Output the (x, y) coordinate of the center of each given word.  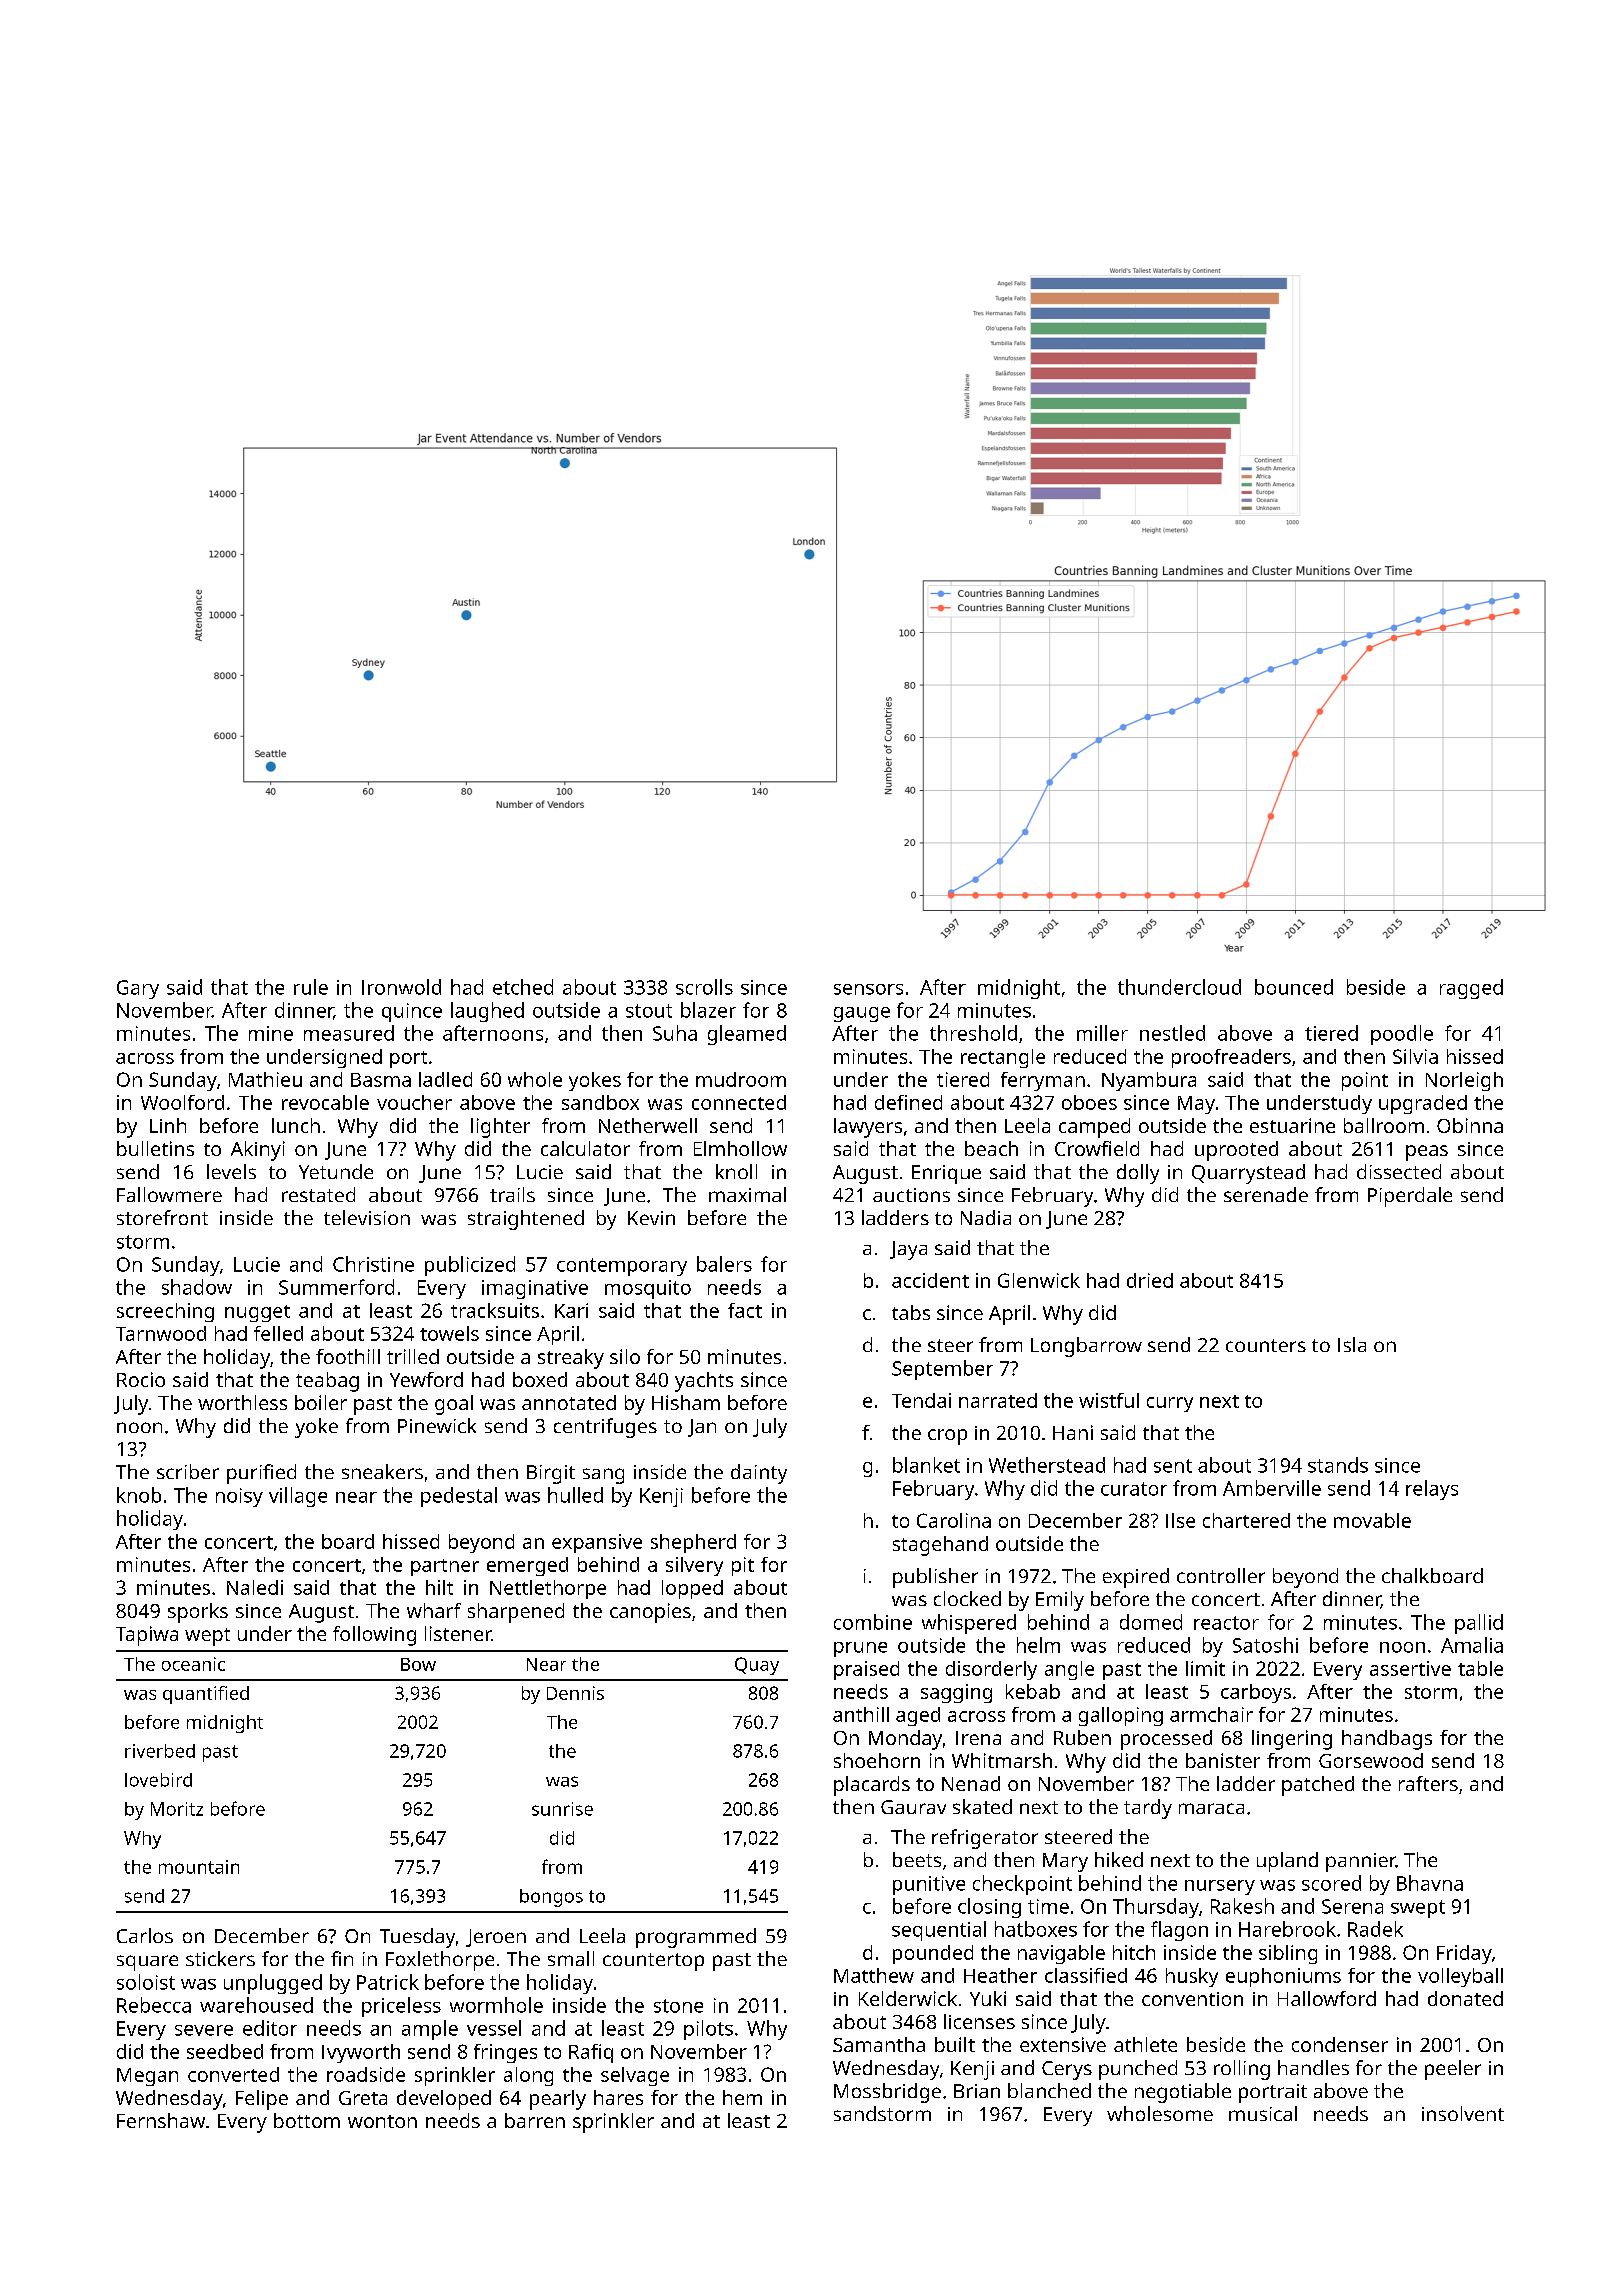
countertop (653, 1962)
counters (1266, 1345)
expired (1136, 1578)
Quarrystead (1248, 1174)
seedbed (225, 2051)
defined (908, 1102)
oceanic (193, 1664)
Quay (757, 1666)
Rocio (141, 1379)
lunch (296, 1125)
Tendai (921, 1400)
